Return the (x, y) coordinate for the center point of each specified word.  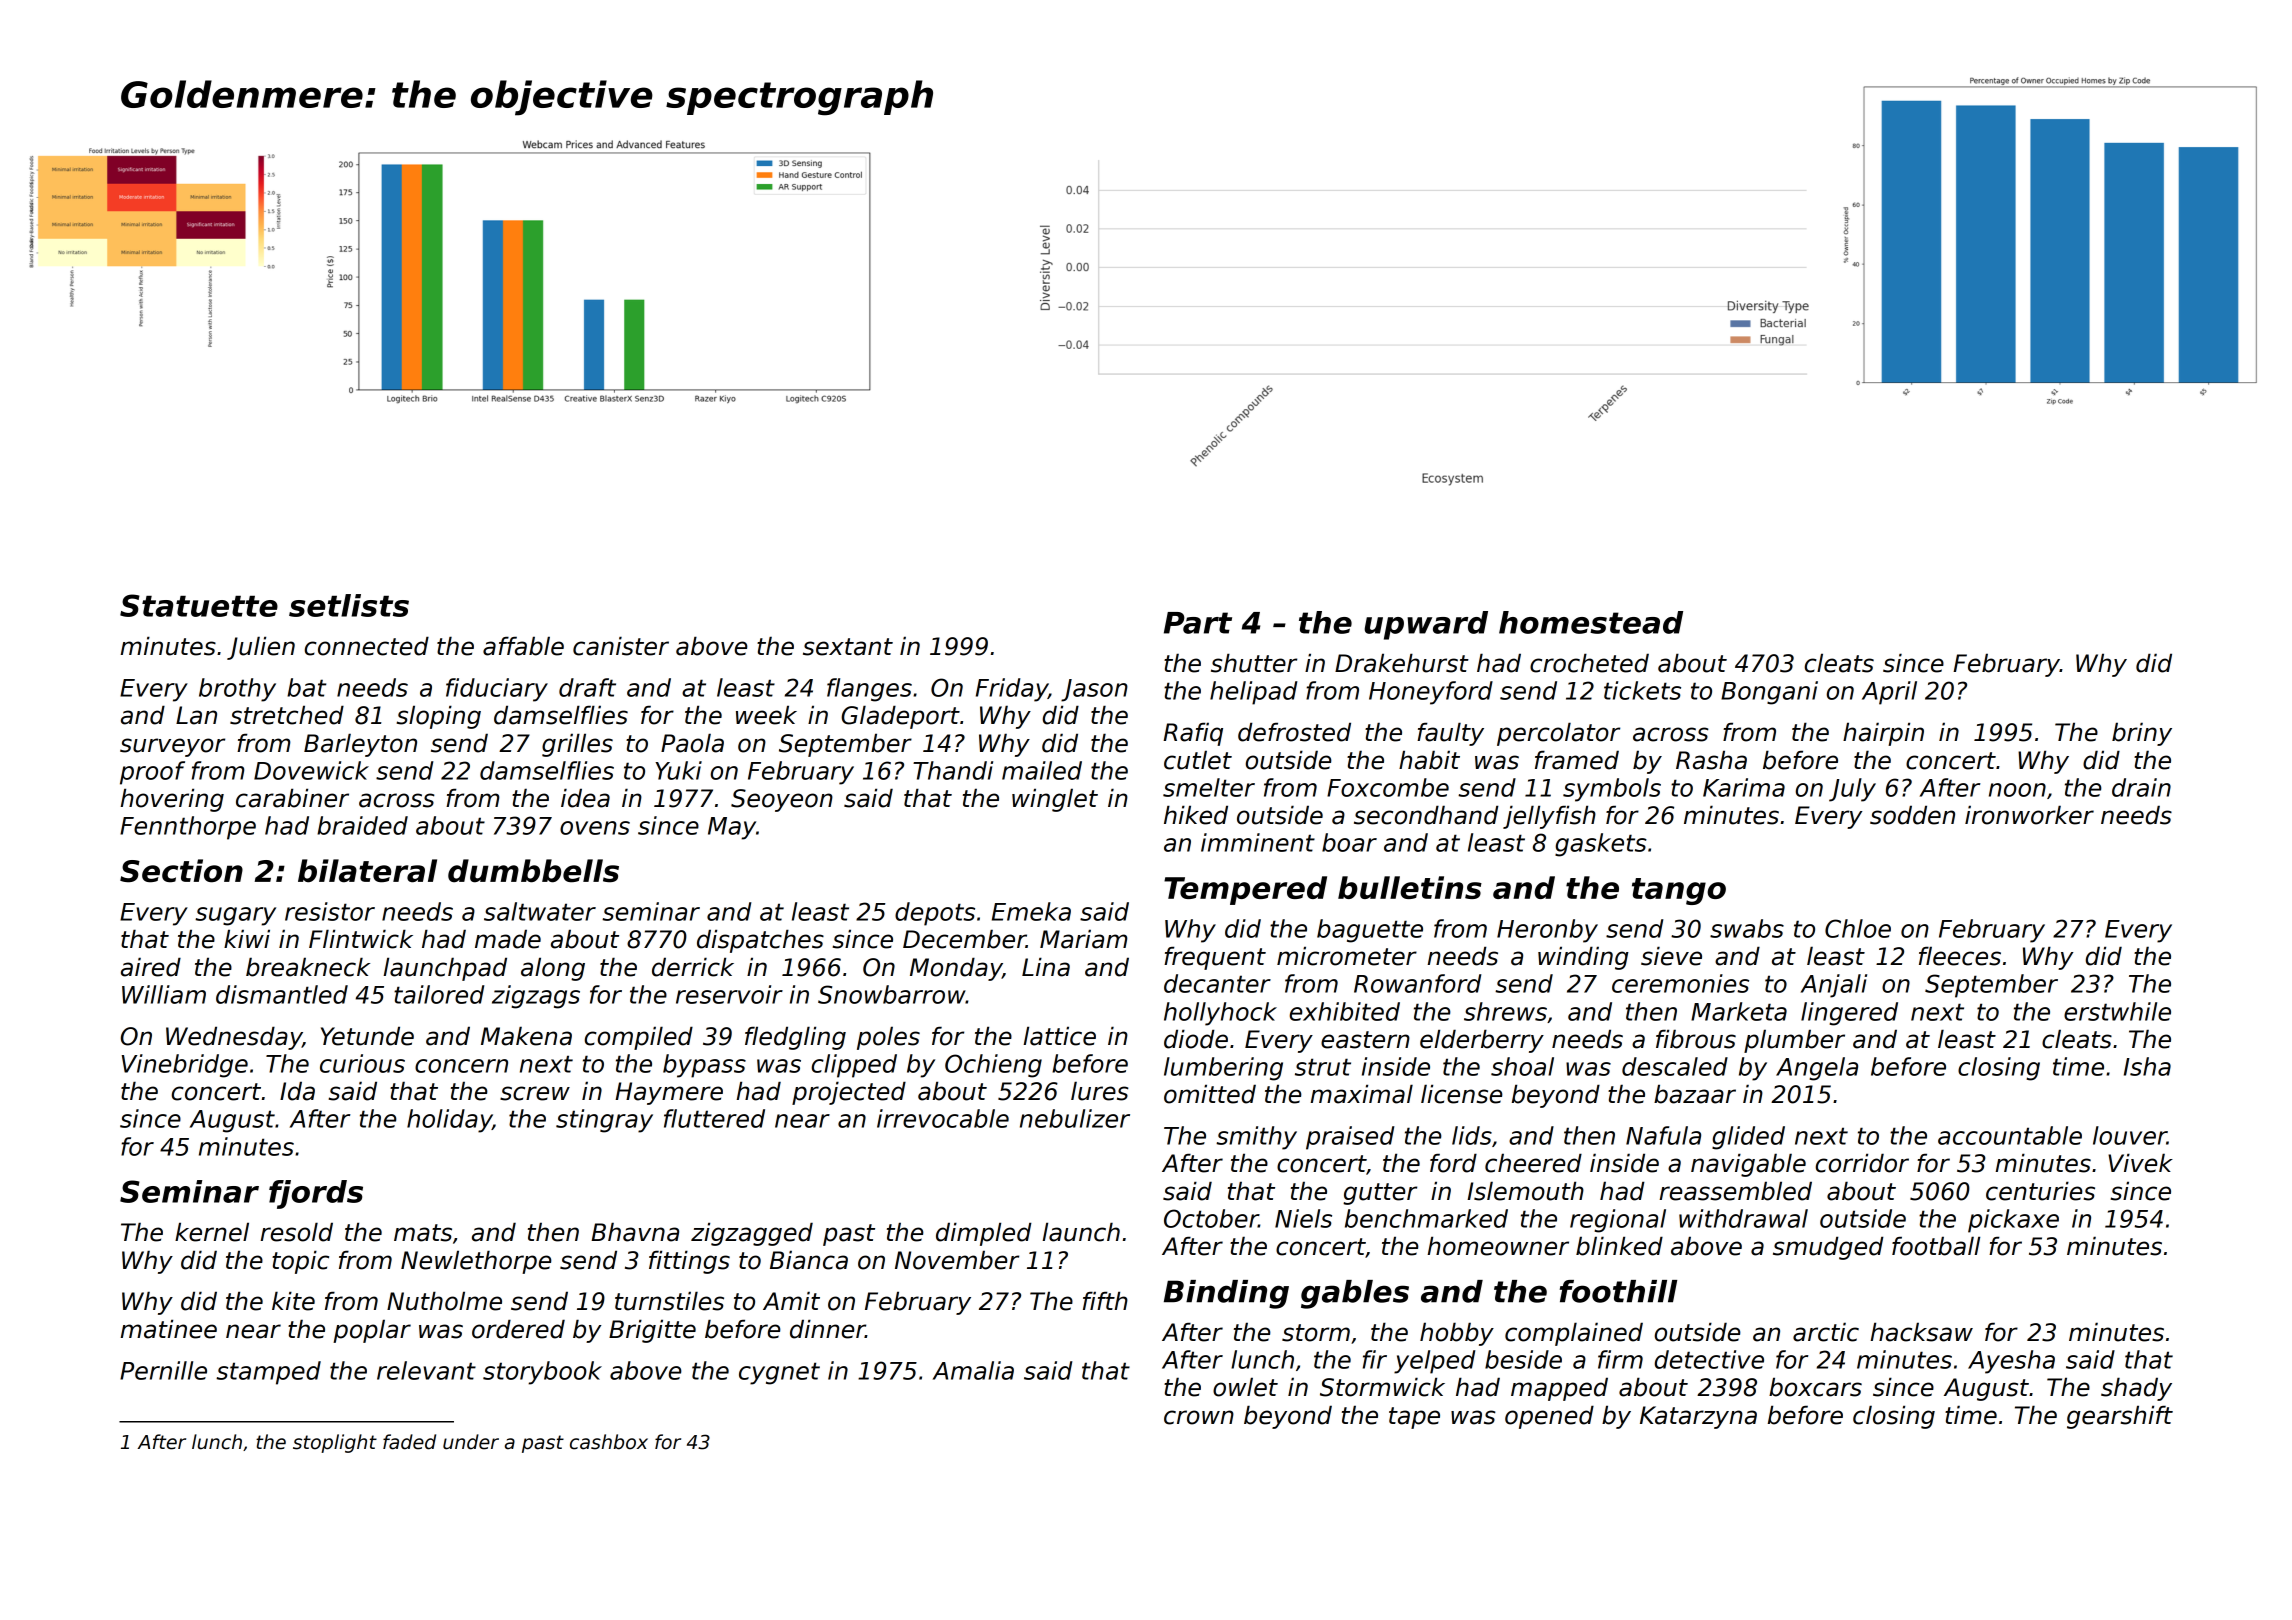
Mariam (1083, 939)
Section (181, 871)
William (164, 994)
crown (1199, 1417)
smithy (1256, 1138)
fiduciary (497, 690)
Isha (2147, 1066)
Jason (1094, 690)
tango (1679, 891)
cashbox (609, 1442)
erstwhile (2117, 1011)
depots (935, 914)
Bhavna (635, 1232)
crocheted (1589, 663)
